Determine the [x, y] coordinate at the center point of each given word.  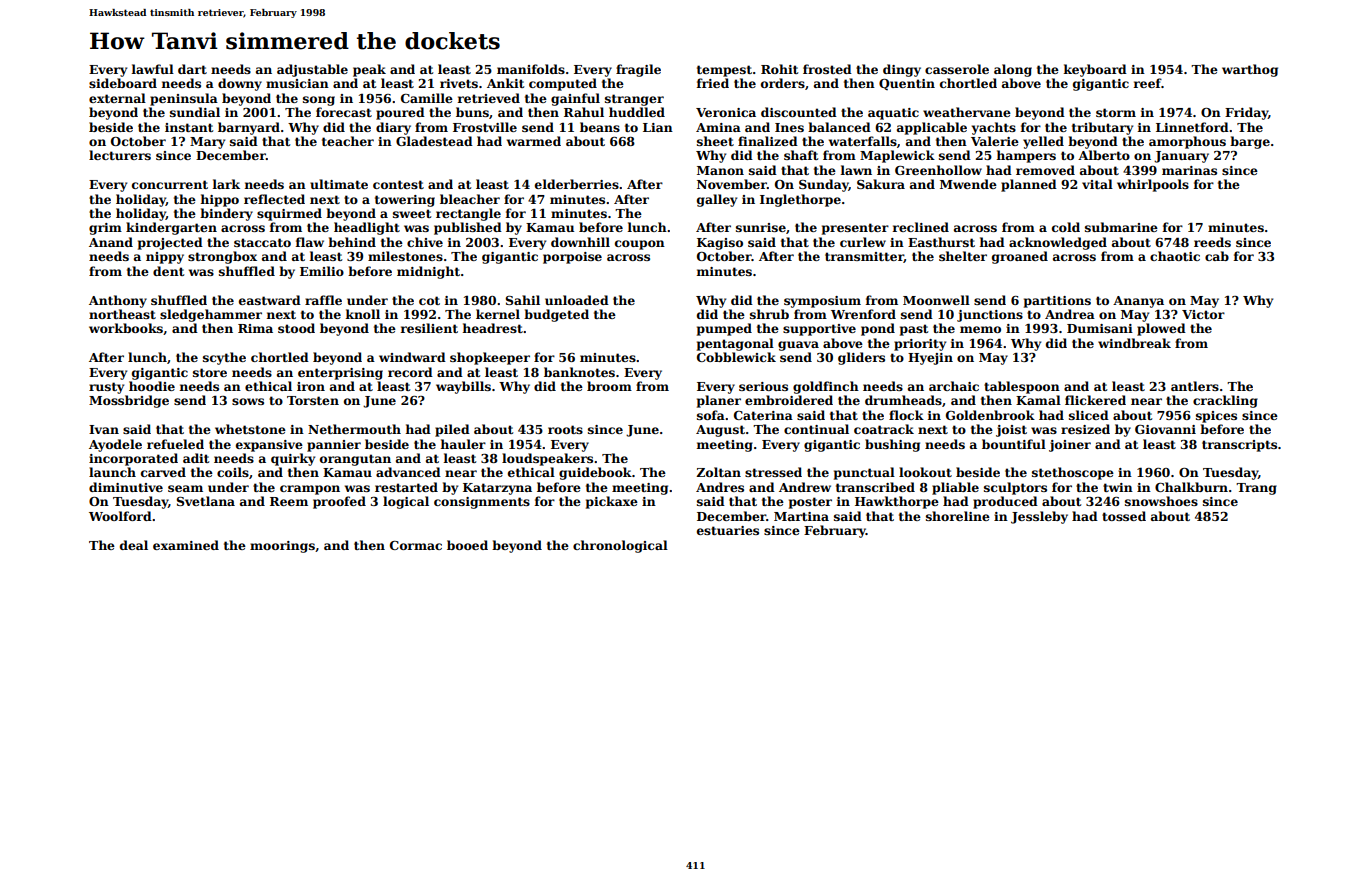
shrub [769, 314]
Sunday [824, 185]
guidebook [595, 473]
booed [467, 545]
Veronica [726, 112]
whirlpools [1153, 185]
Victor [1203, 314]
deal [134, 545]
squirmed [289, 214]
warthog [1250, 70]
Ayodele [115, 445]
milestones [405, 256]
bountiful [1014, 444]
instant [189, 127]
